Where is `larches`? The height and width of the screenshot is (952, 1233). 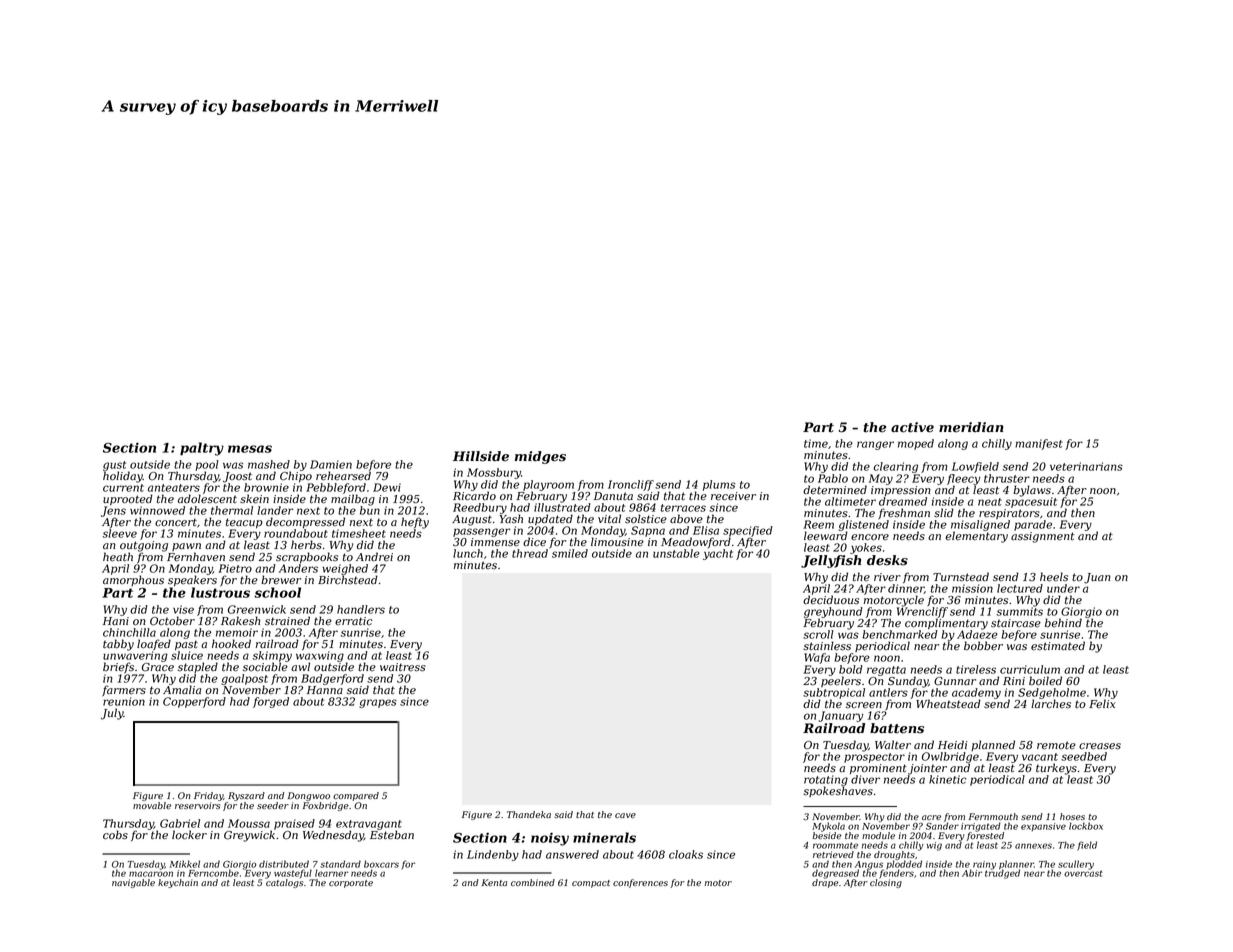
larches is located at coordinates (1051, 703).
